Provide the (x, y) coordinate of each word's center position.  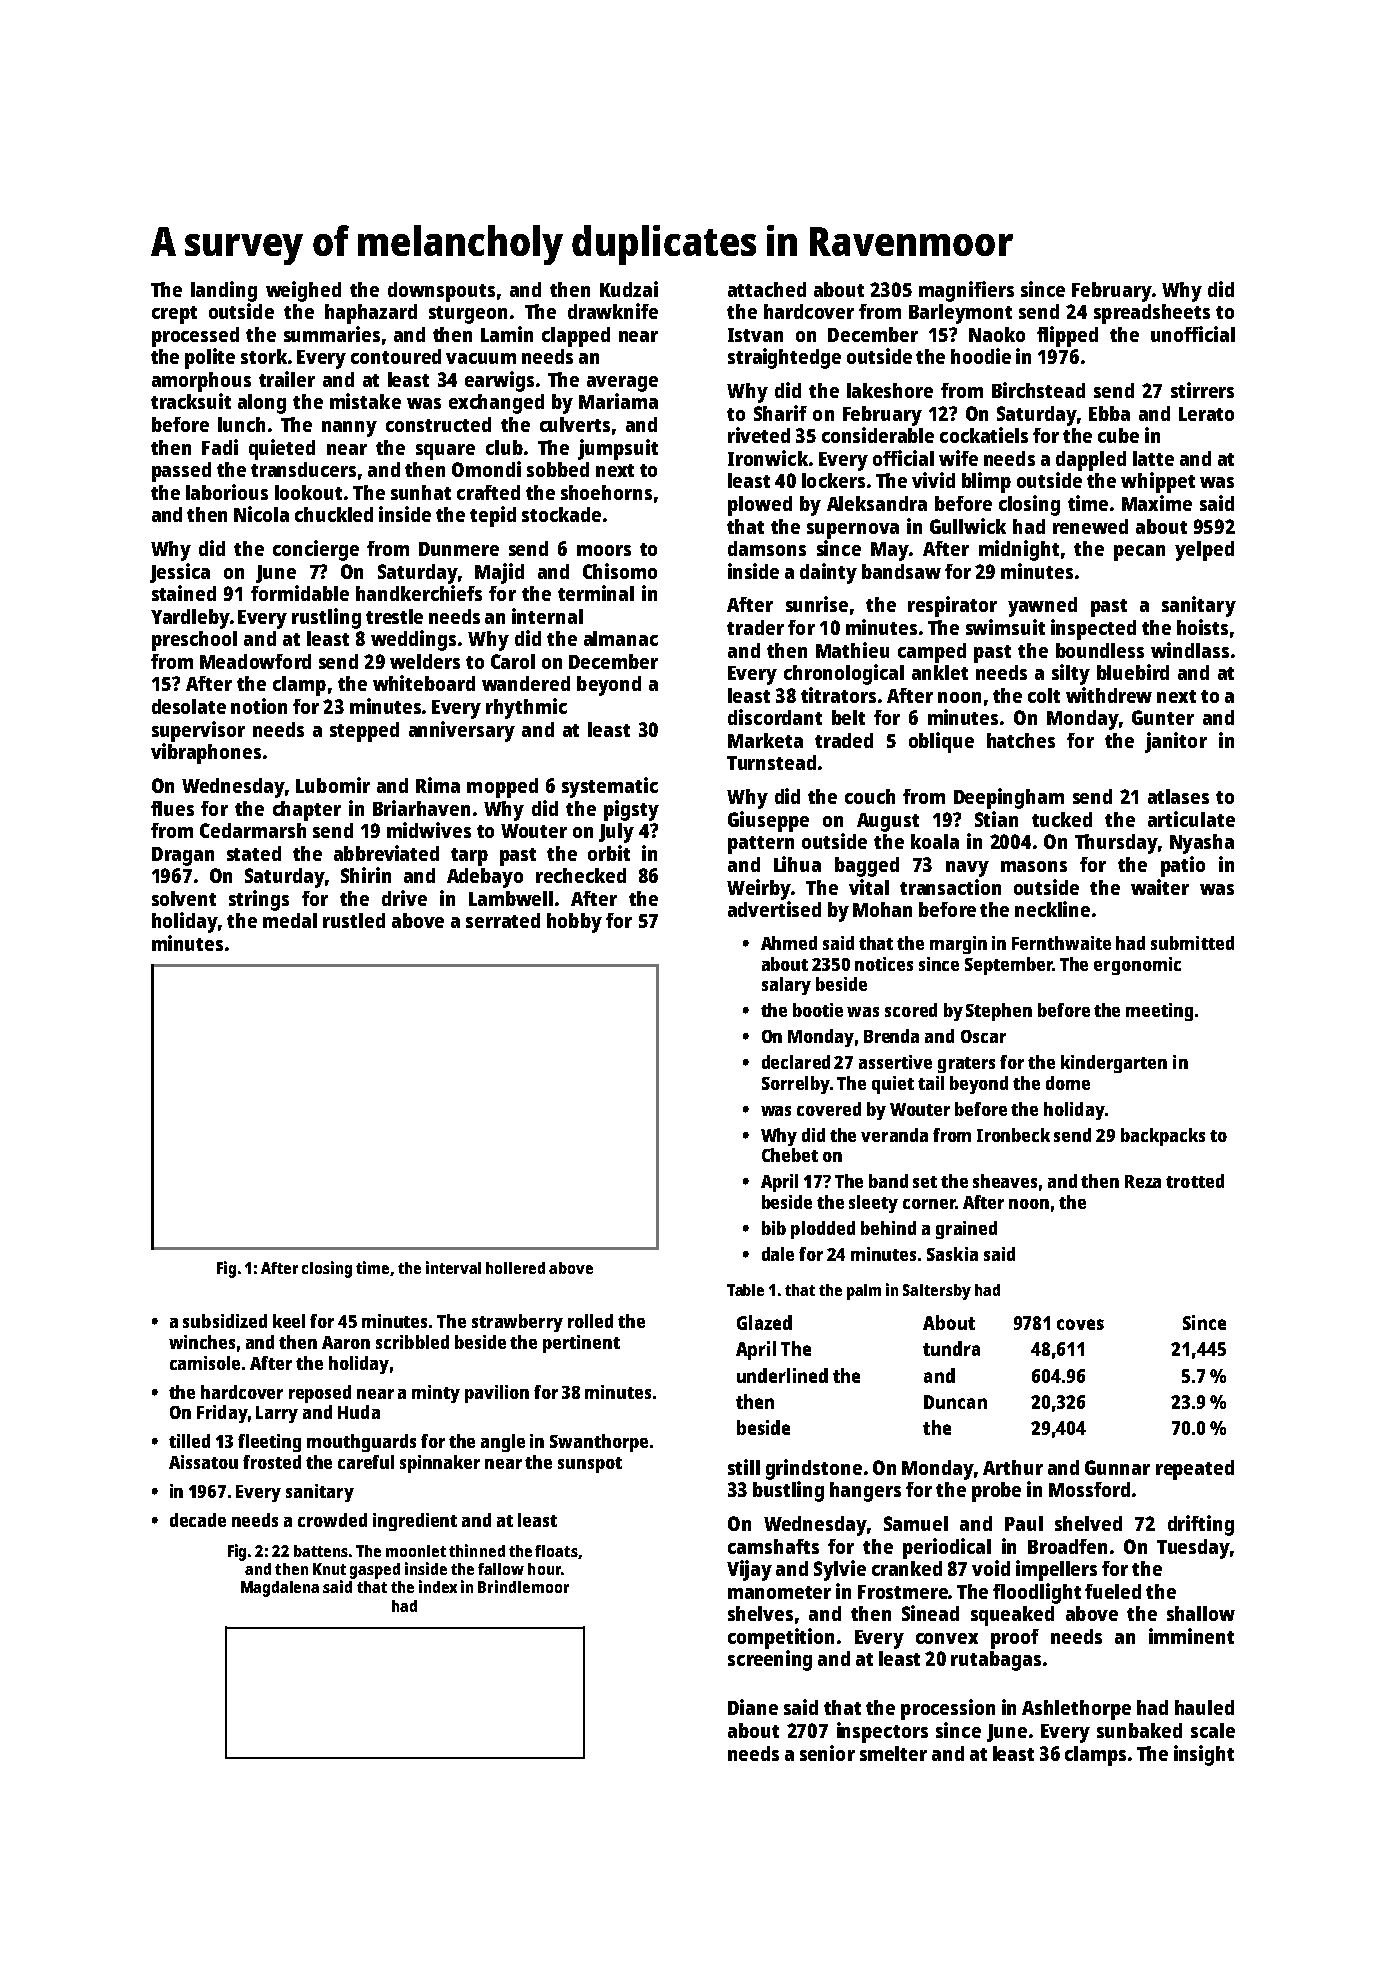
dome (1068, 1083)
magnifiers (966, 291)
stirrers (1202, 390)
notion (259, 706)
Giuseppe (768, 821)
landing (224, 291)
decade (198, 1520)
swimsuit (1005, 627)
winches (202, 1342)
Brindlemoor (523, 1586)
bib (774, 1228)
